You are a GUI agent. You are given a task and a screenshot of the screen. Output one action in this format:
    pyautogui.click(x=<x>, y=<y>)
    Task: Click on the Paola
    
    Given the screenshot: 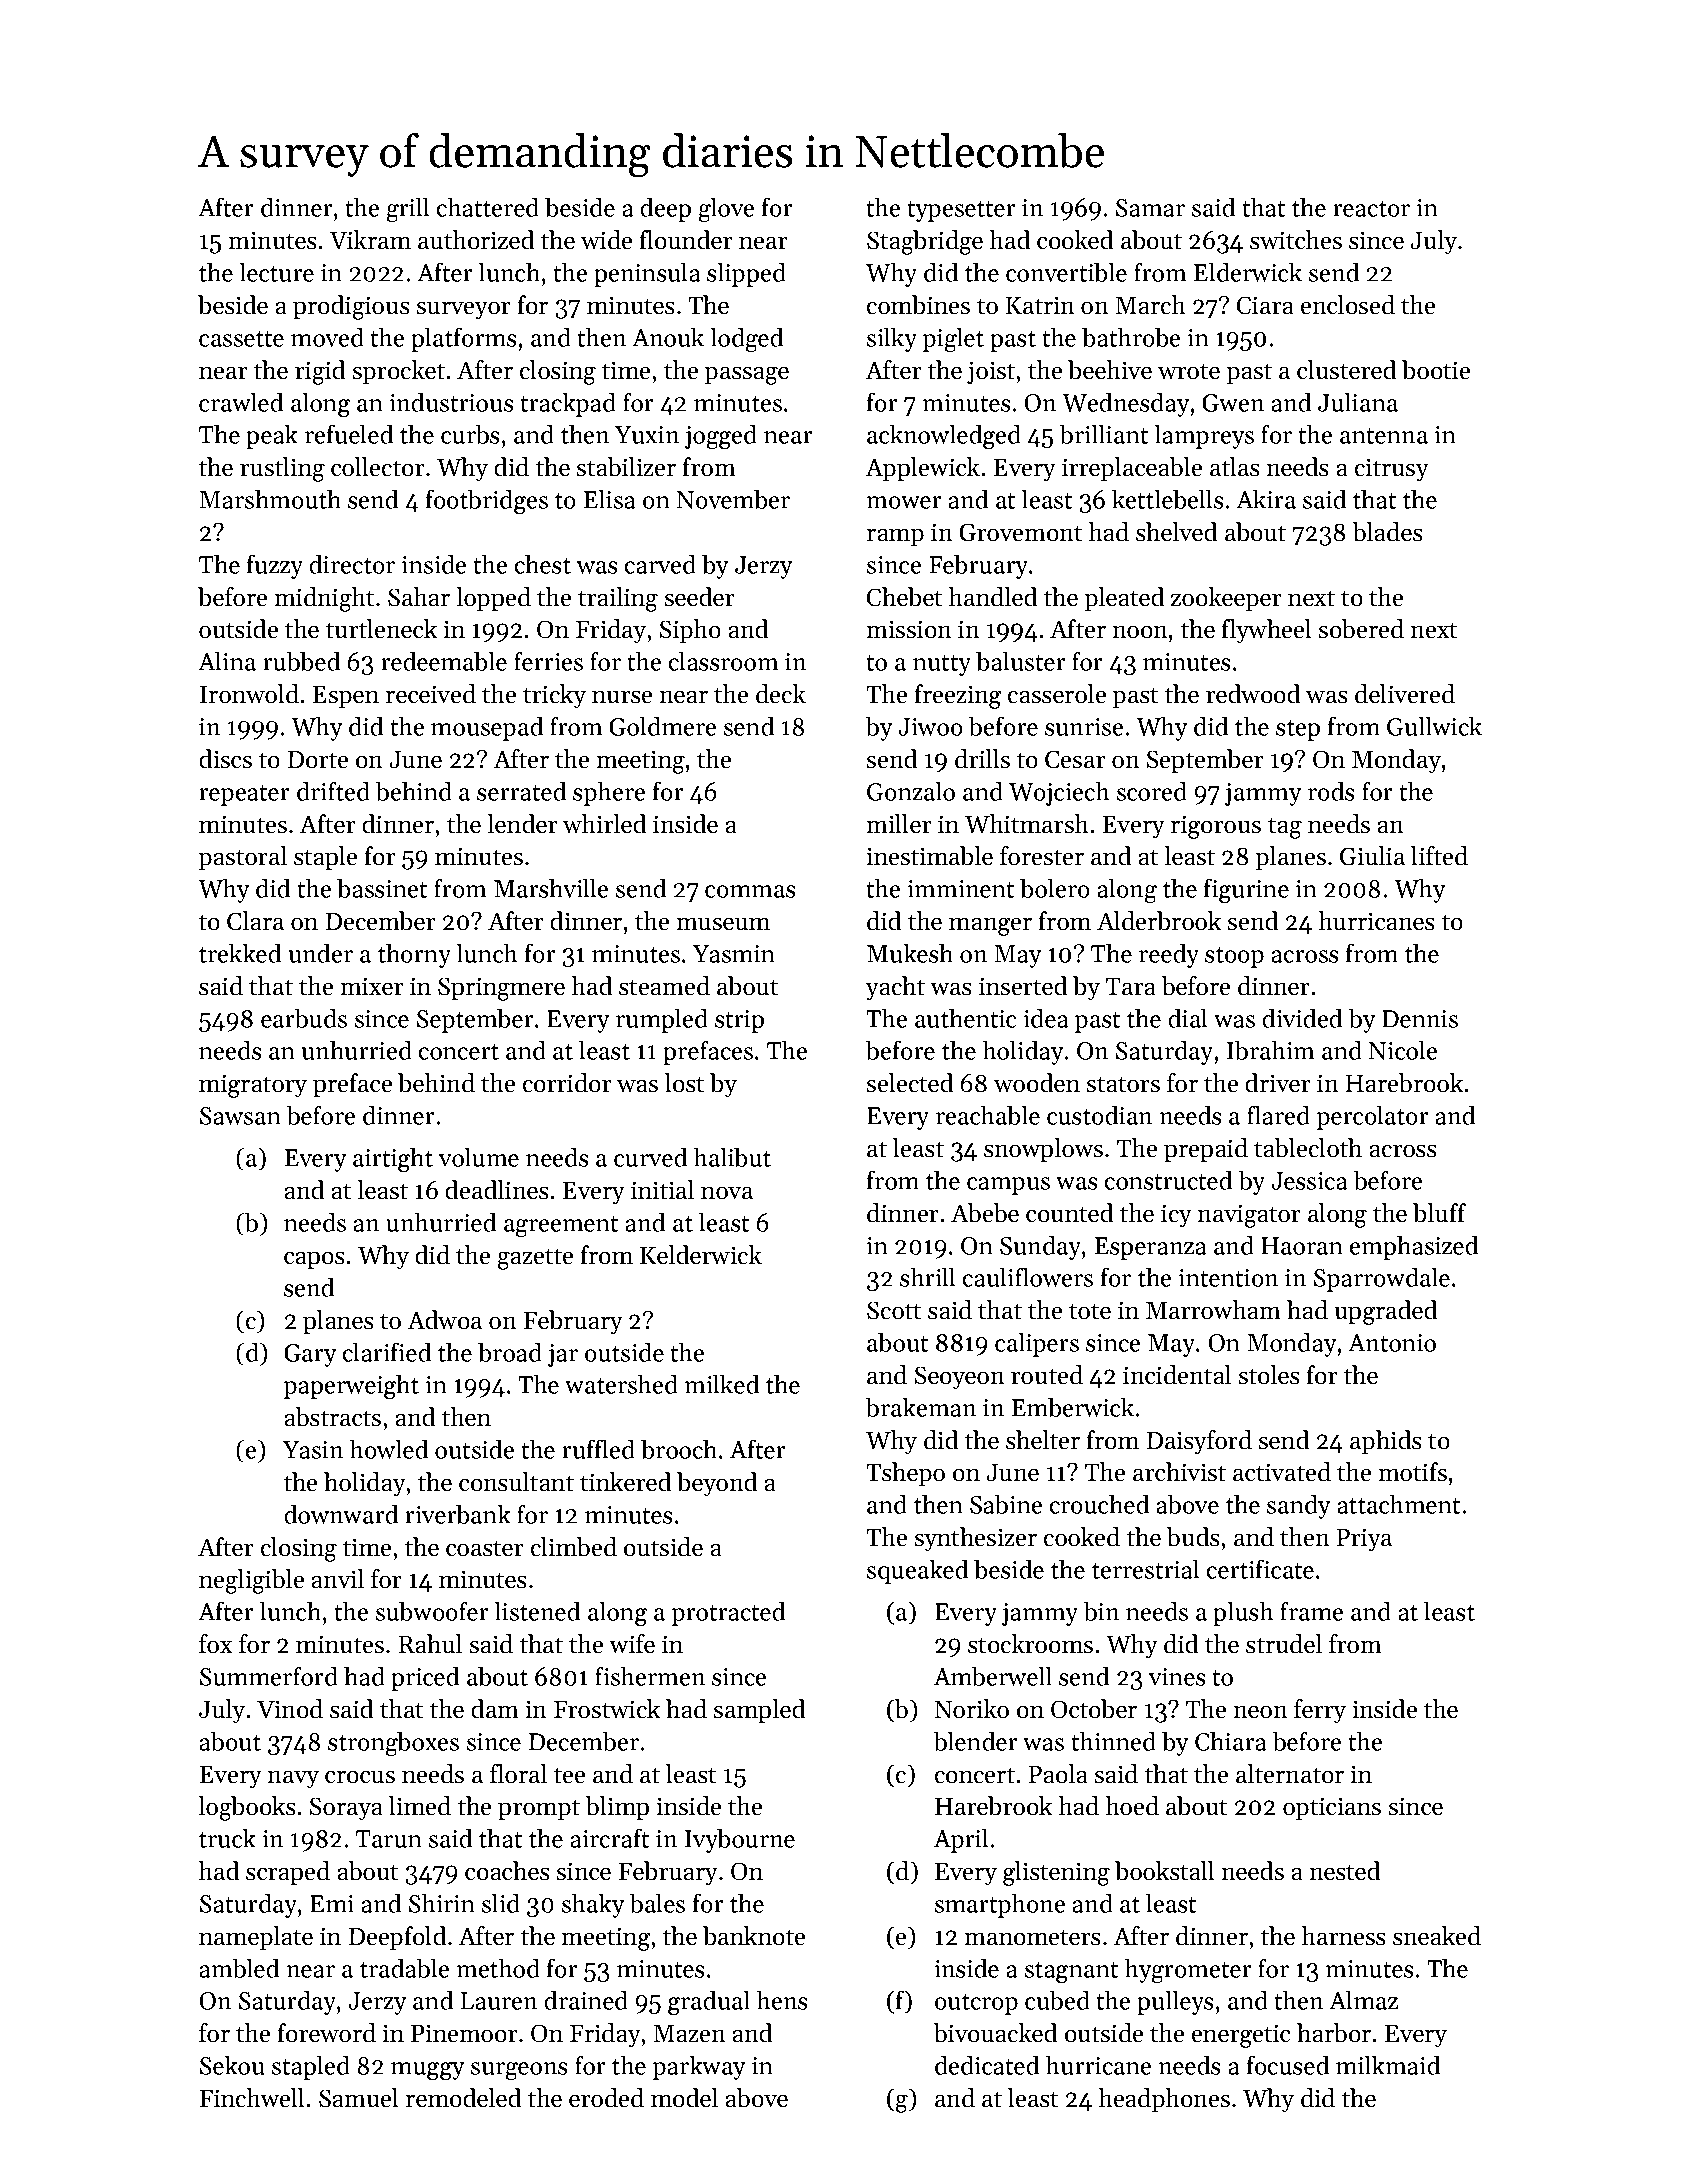 What is the action you would take?
    pyautogui.click(x=1058, y=1774)
